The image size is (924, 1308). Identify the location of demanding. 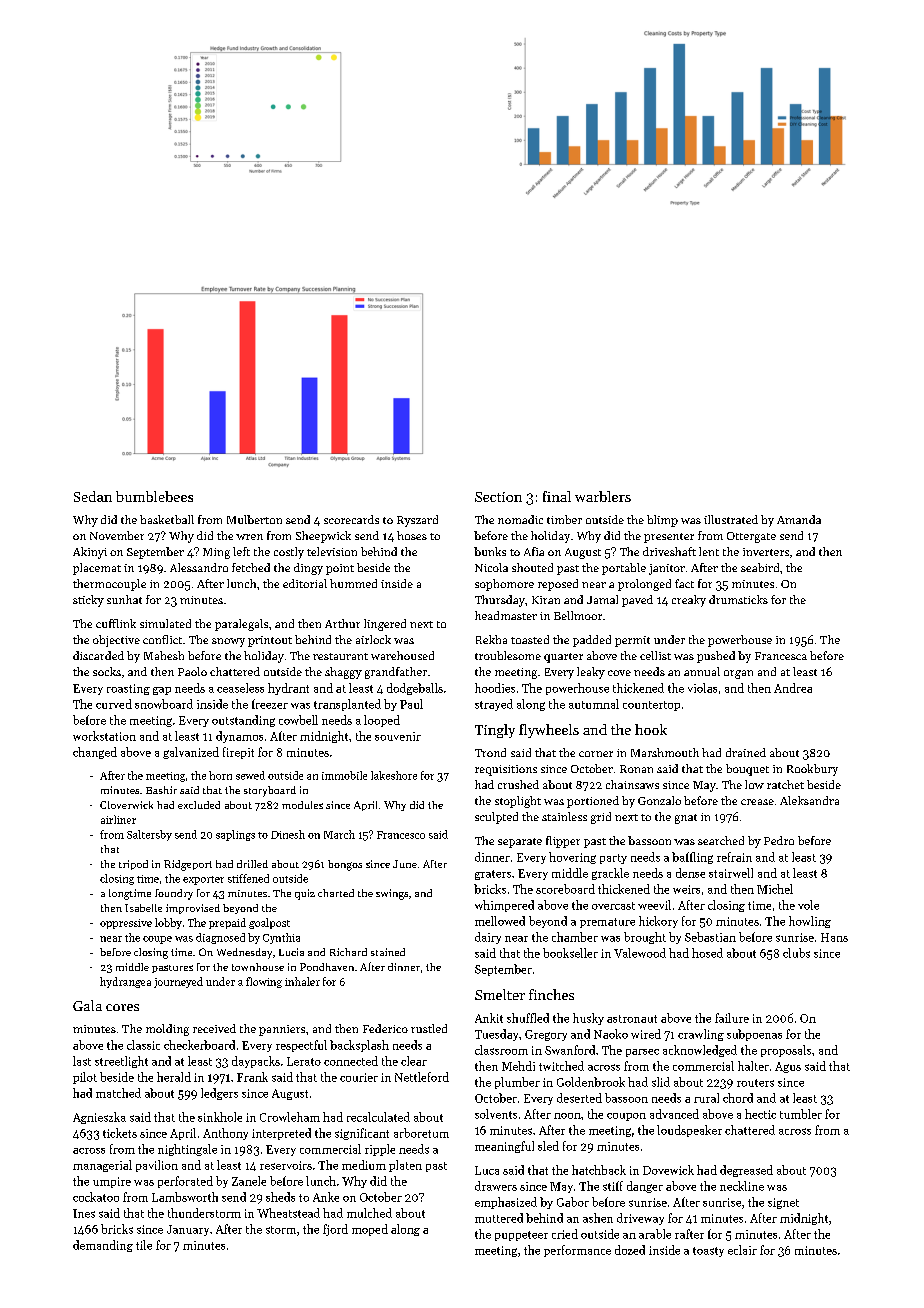
(103, 1246).
